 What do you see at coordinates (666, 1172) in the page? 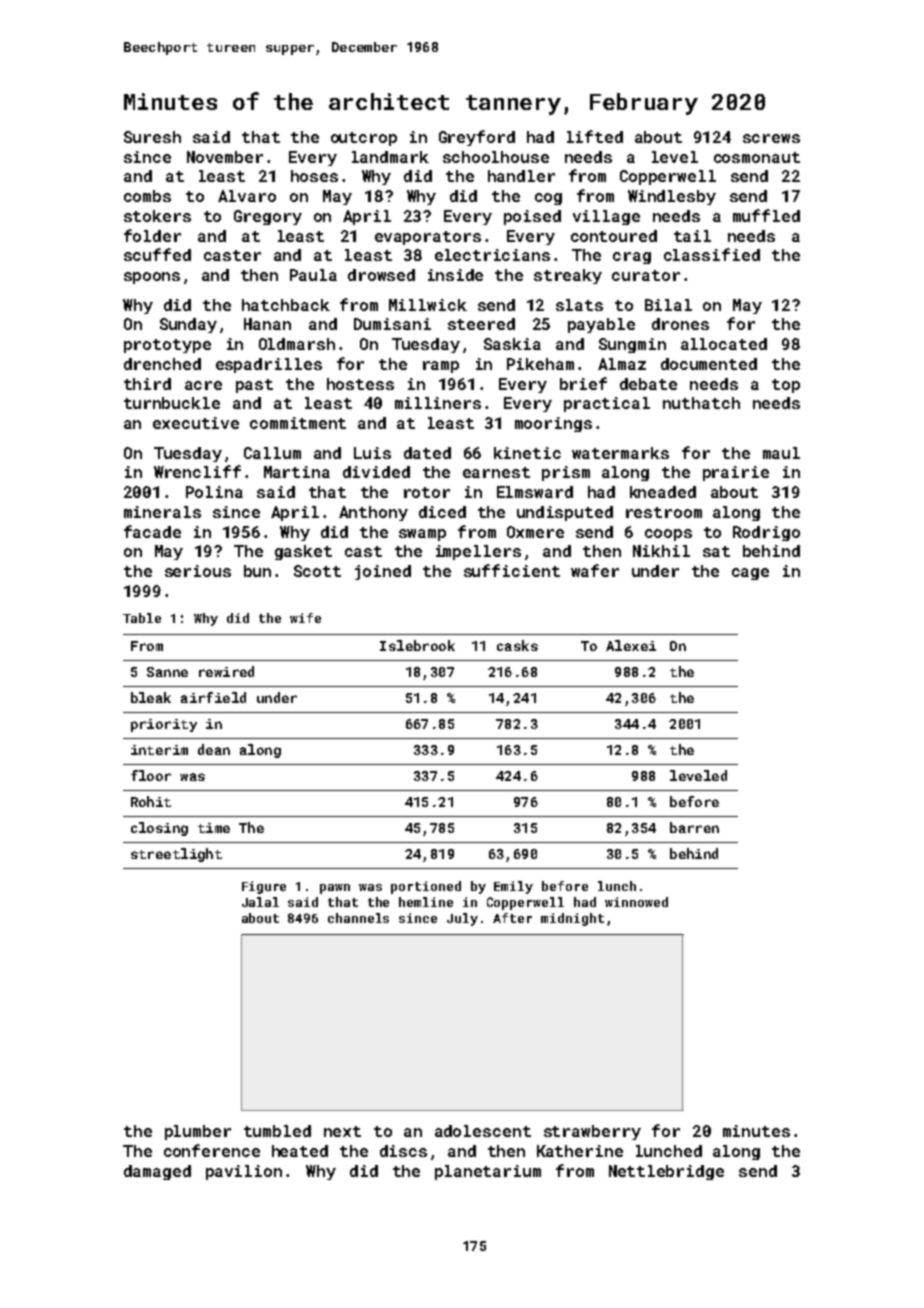
I see `Nettlebridge` at bounding box center [666, 1172].
